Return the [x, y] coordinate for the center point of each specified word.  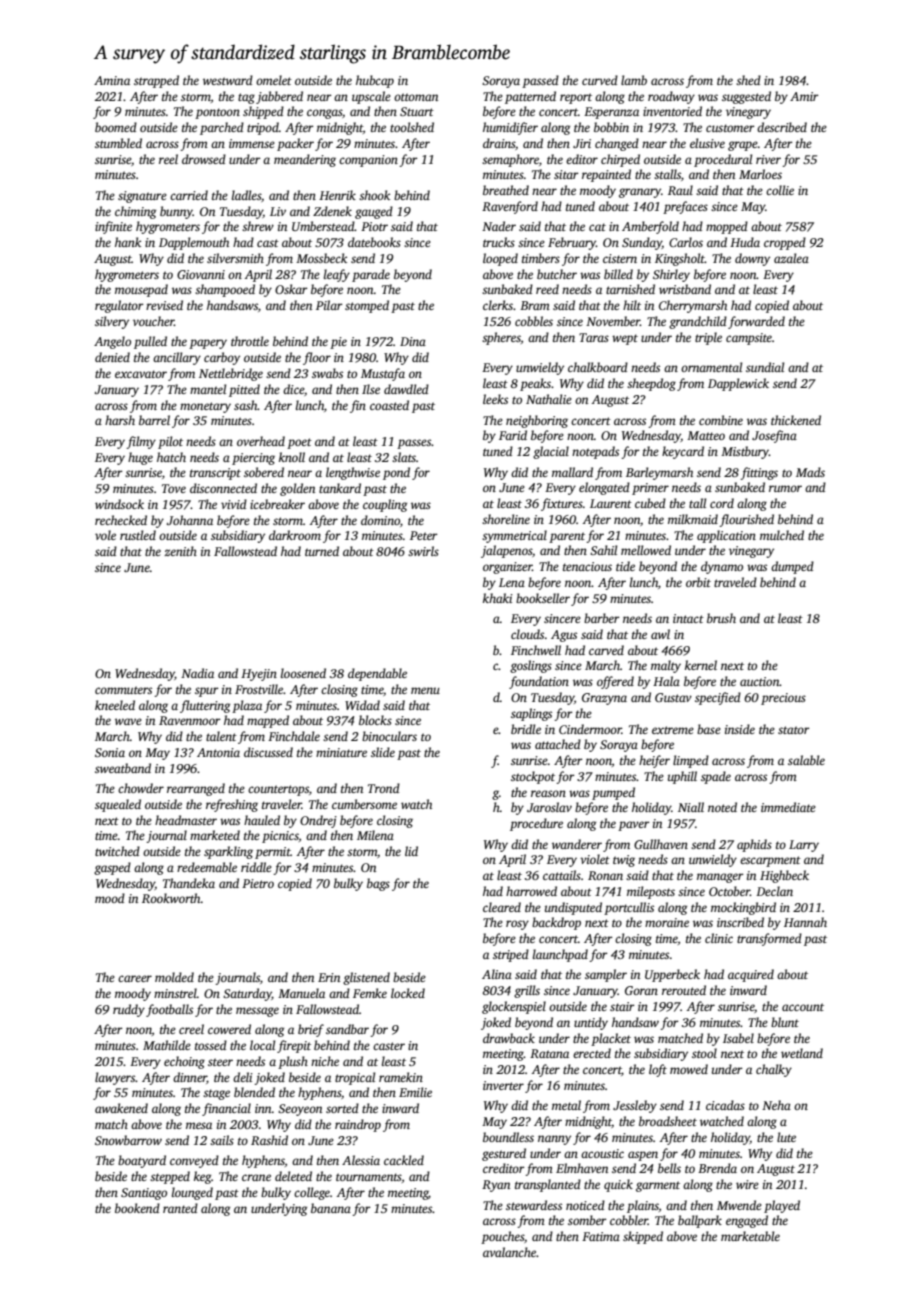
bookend [137, 1208]
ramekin [401, 1077]
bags [378, 884]
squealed [118, 805]
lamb [634, 80]
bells [669, 1168]
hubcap [375, 81]
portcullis [629, 908]
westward [228, 80]
